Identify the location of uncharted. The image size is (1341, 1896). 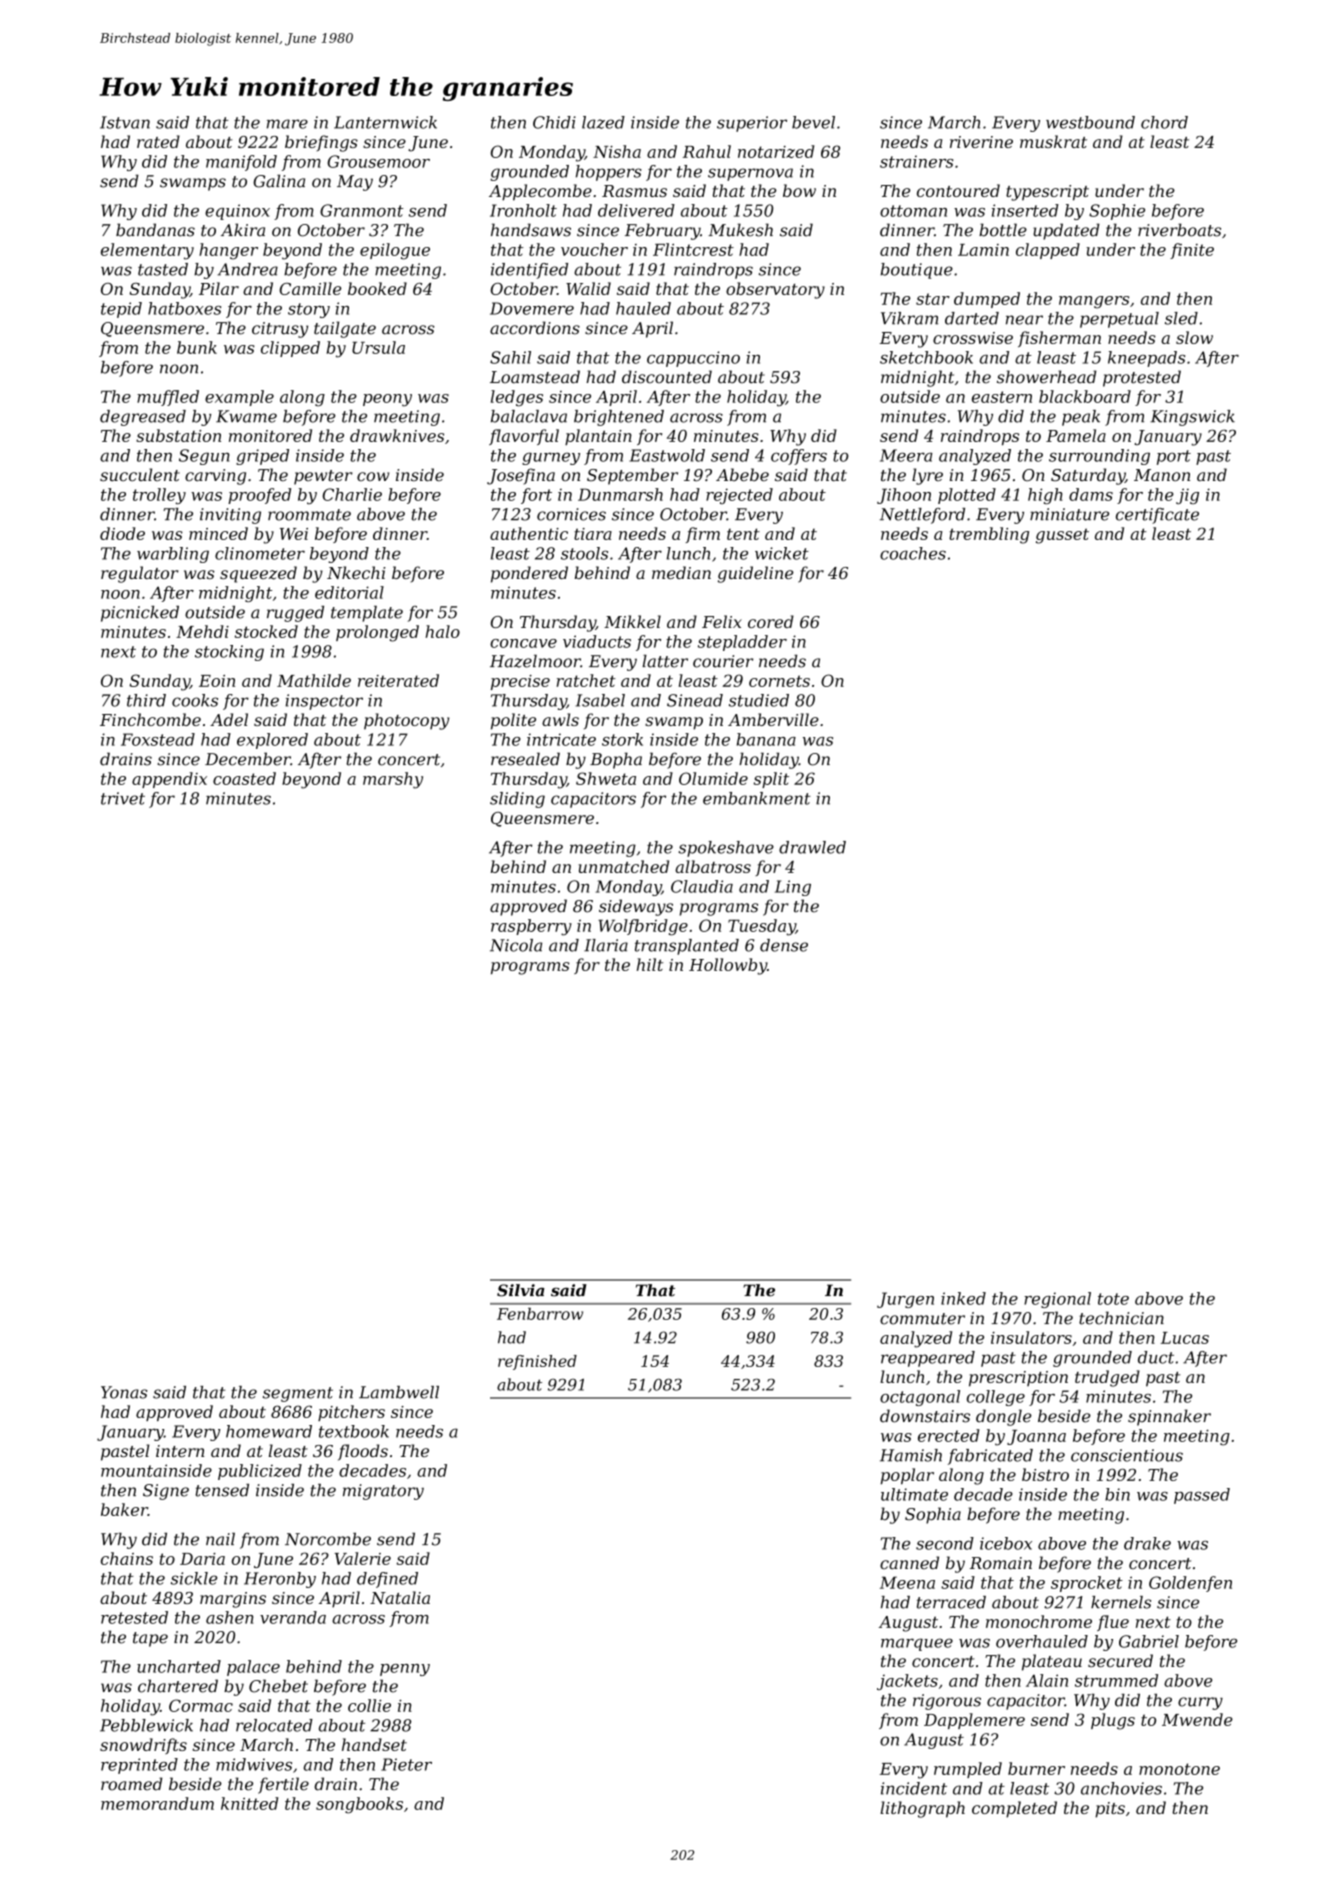
(179, 1666).
